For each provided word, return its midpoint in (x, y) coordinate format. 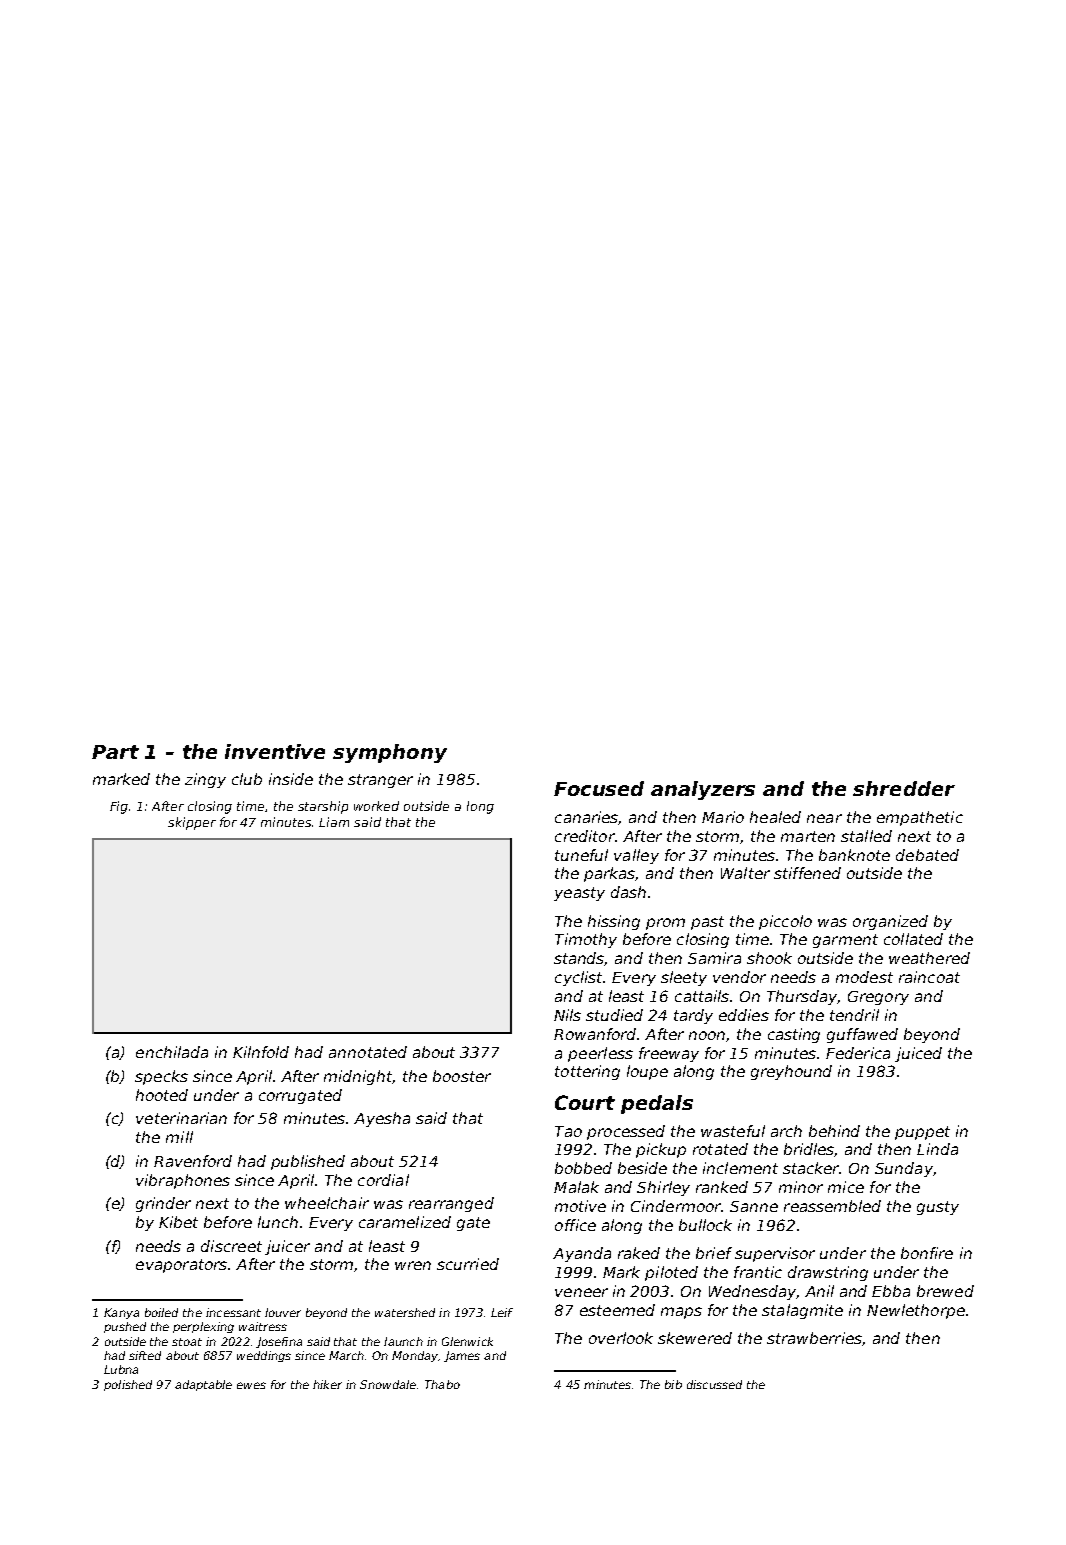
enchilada (172, 1052)
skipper (192, 823)
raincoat (929, 977)
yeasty (579, 894)
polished (128, 1385)
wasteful (733, 1131)
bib (673, 1384)
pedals (657, 1104)
